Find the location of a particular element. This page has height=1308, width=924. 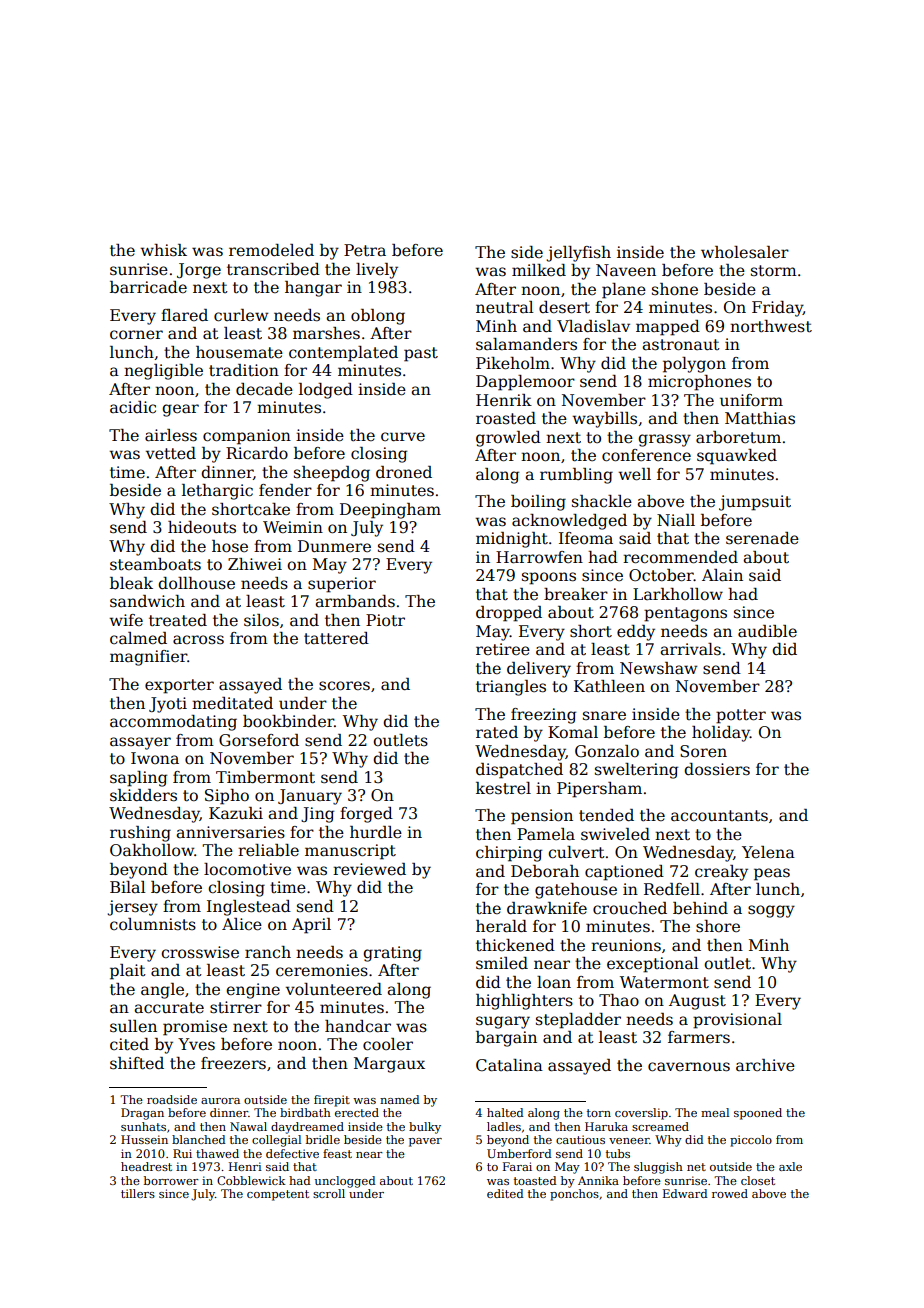

uniform is located at coordinates (751, 400).
